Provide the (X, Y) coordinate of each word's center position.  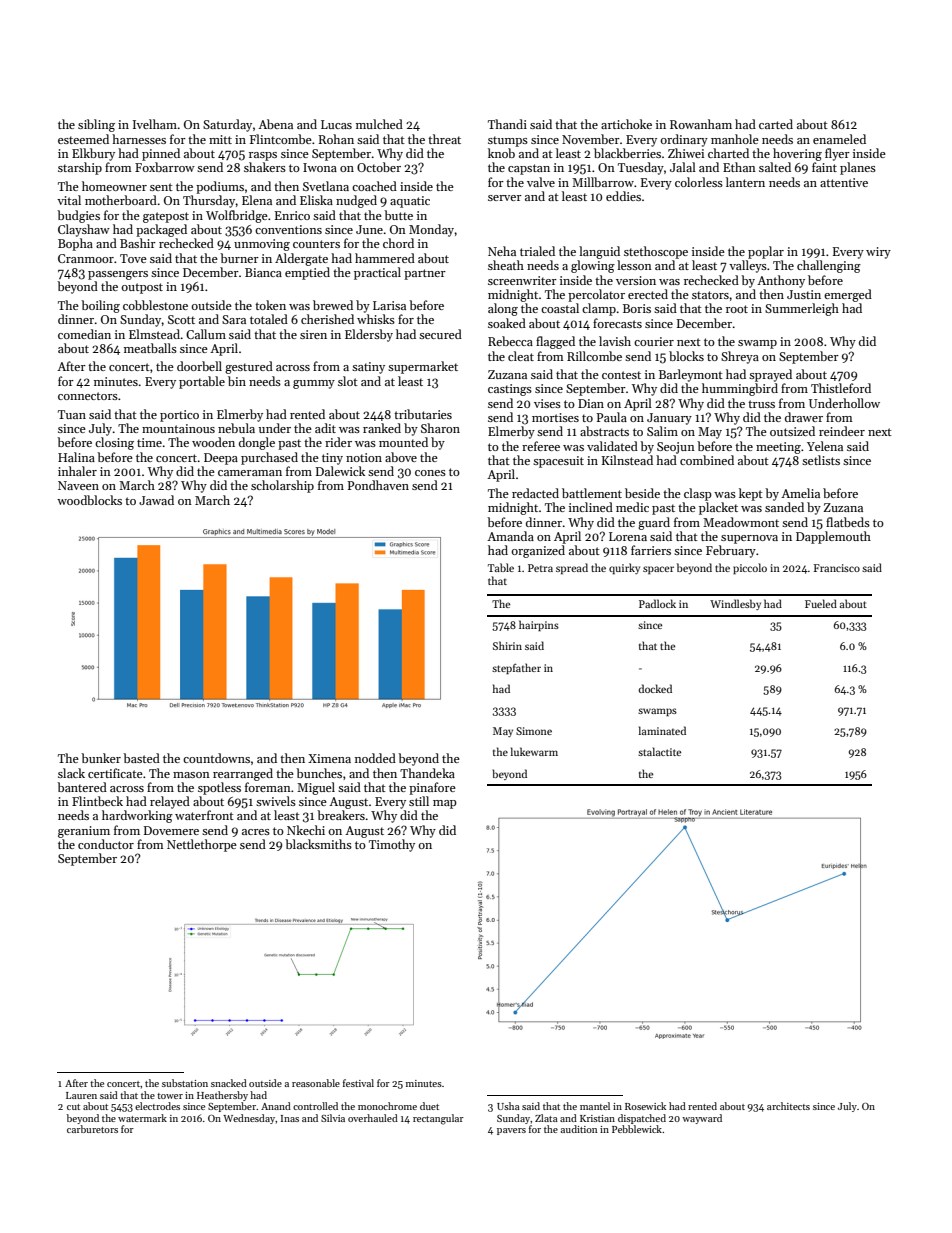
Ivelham (155, 124)
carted (776, 124)
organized (538, 551)
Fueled (821, 603)
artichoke (626, 124)
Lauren (81, 1095)
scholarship (282, 486)
